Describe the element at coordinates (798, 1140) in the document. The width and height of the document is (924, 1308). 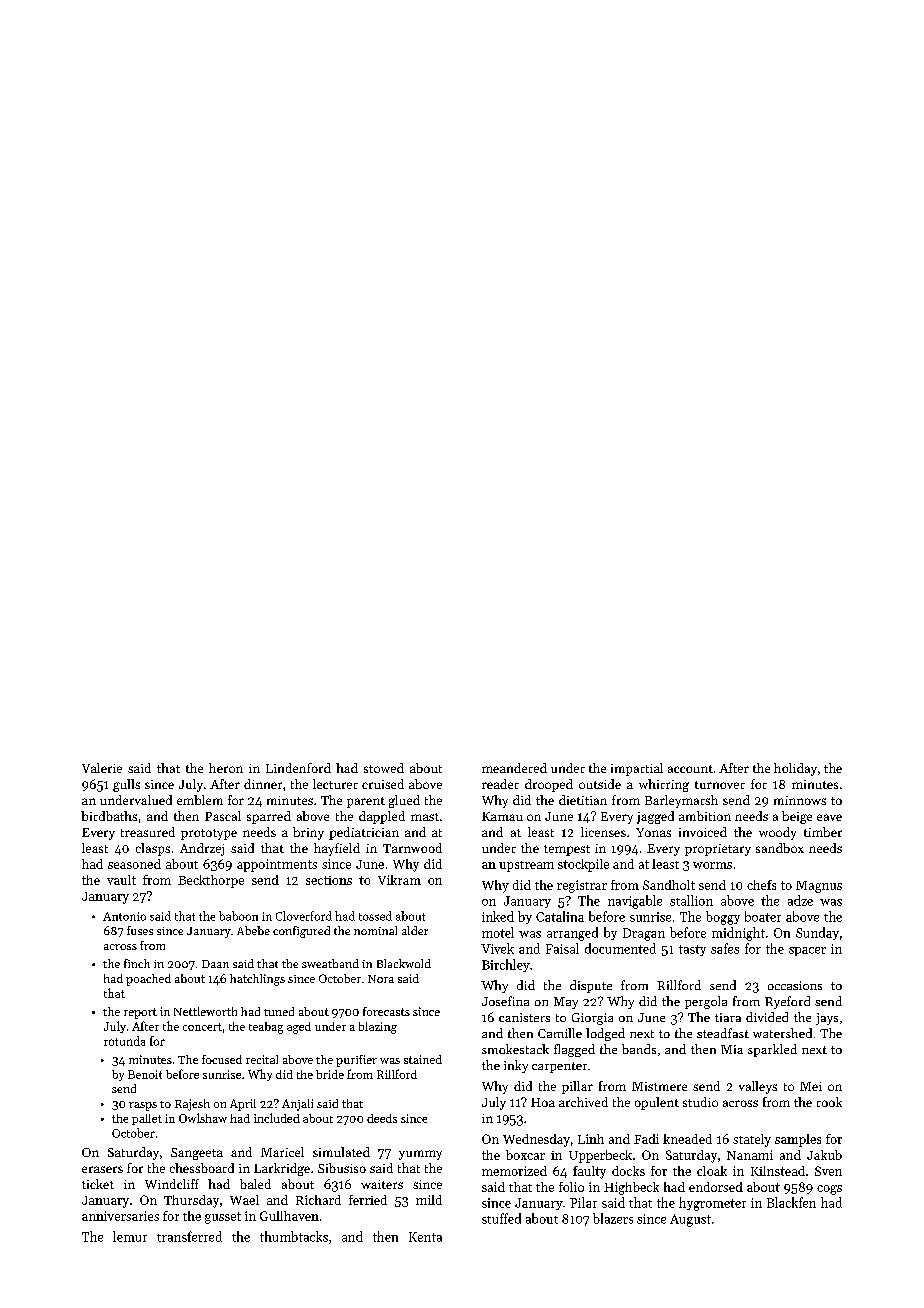
I see `samples` at that location.
